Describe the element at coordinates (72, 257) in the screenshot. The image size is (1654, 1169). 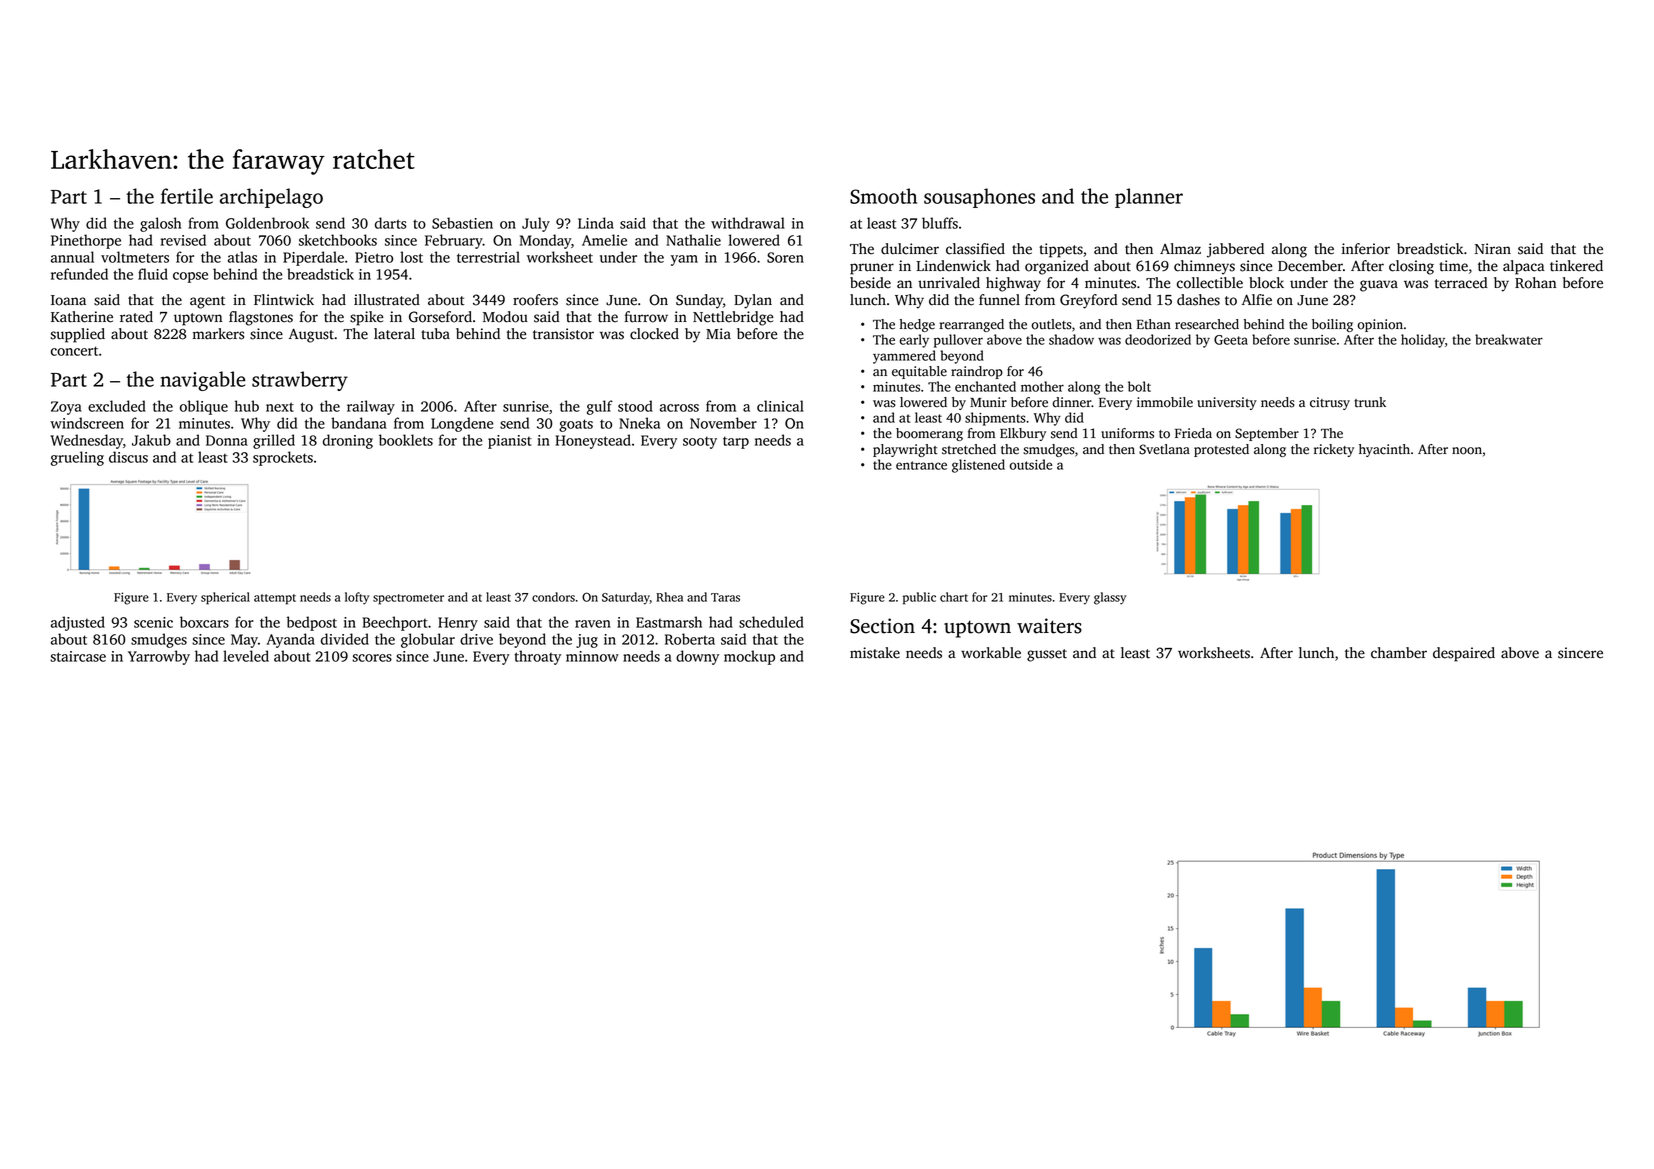
I see `annual` at that location.
